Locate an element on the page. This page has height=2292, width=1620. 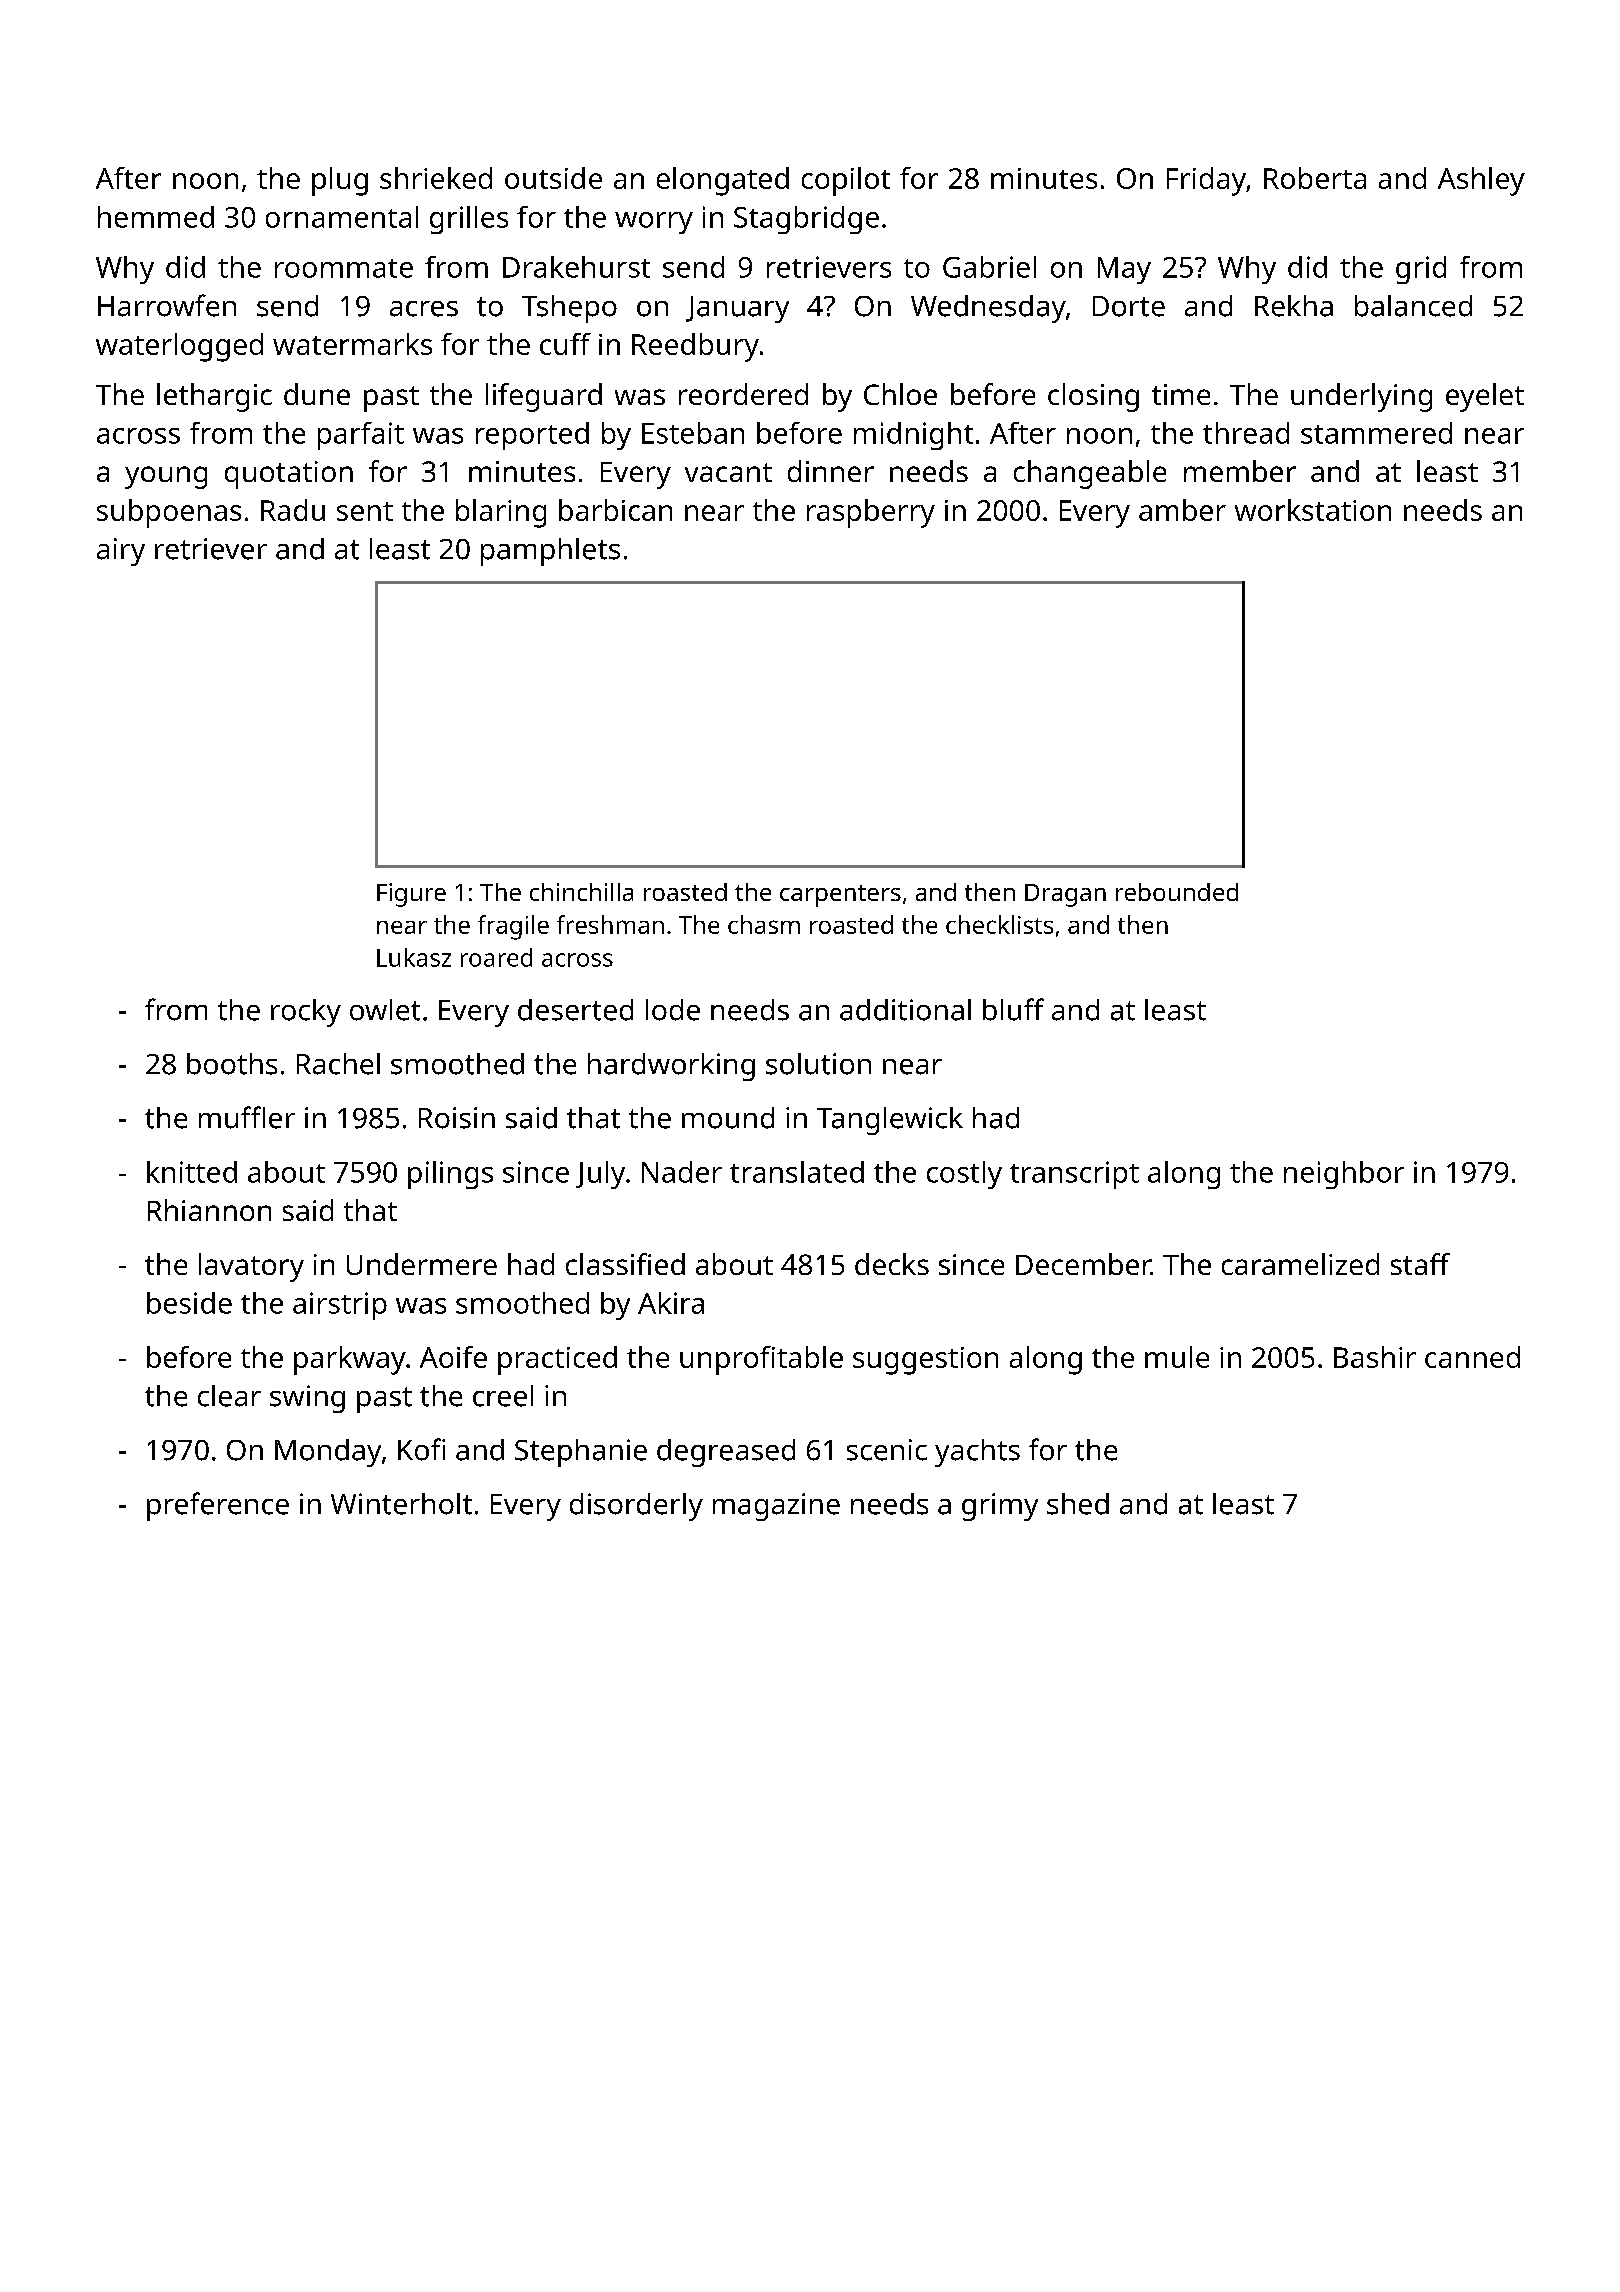
Esteban is located at coordinates (693, 433).
